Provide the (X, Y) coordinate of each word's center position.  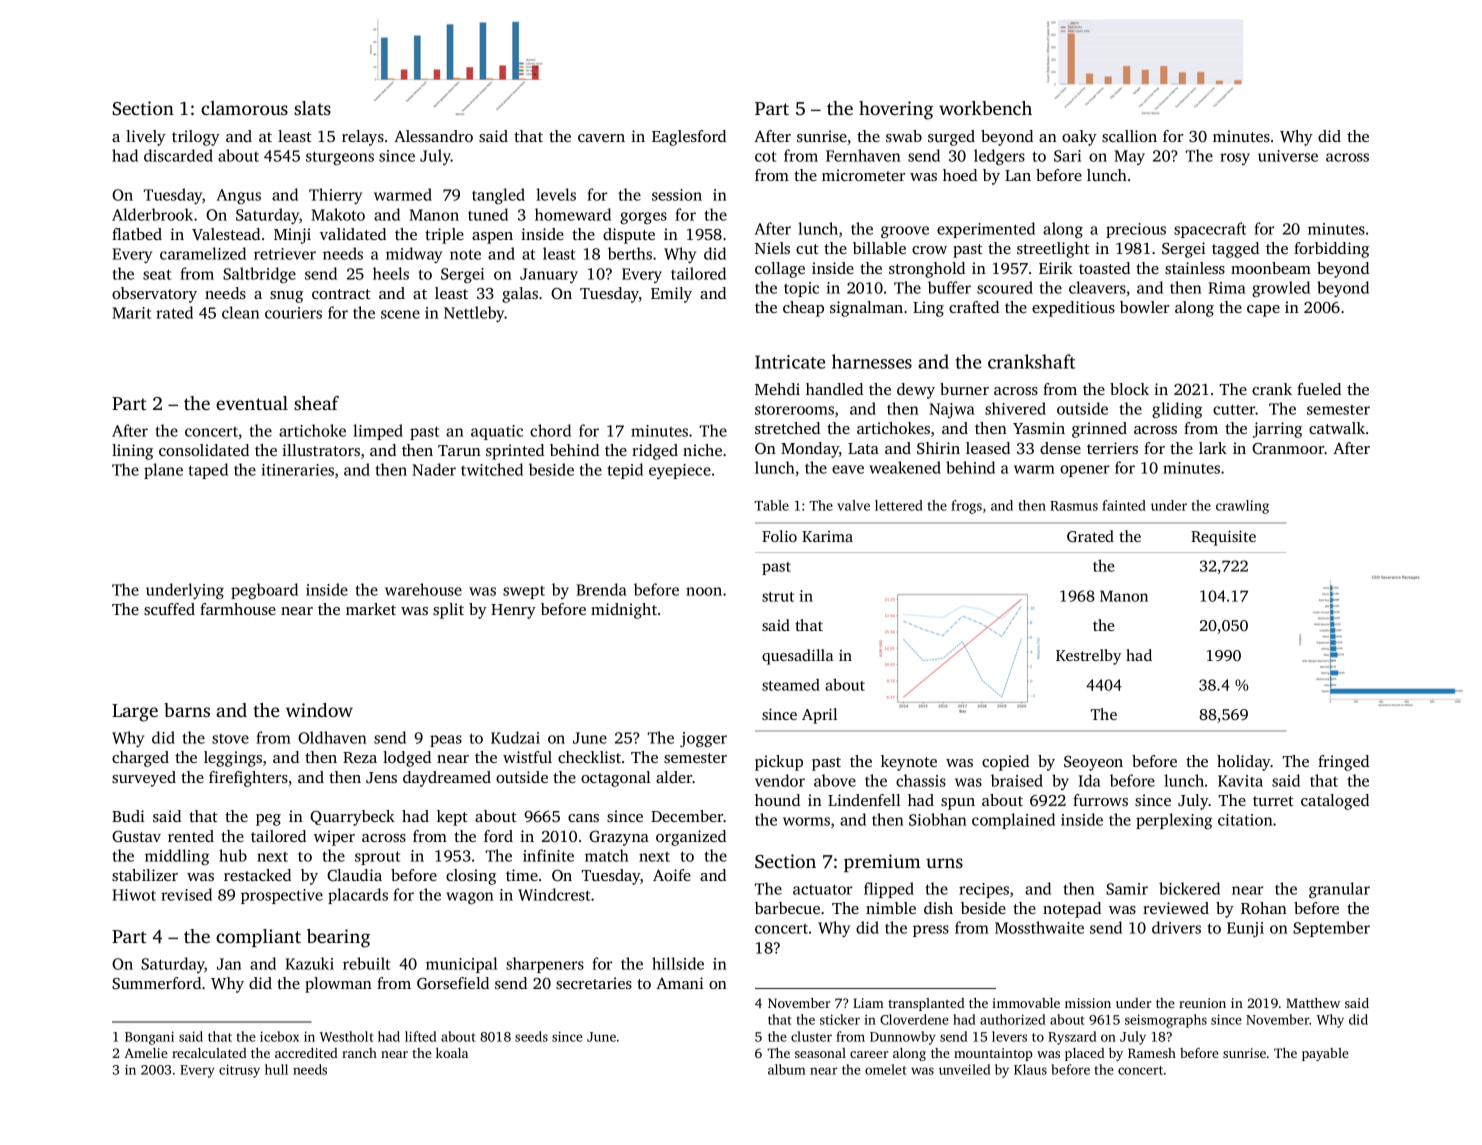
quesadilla (797, 657)
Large (135, 713)
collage (780, 270)
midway (414, 255)
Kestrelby (1088, 657)
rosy (1235, 159)
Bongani (149, 1038)
